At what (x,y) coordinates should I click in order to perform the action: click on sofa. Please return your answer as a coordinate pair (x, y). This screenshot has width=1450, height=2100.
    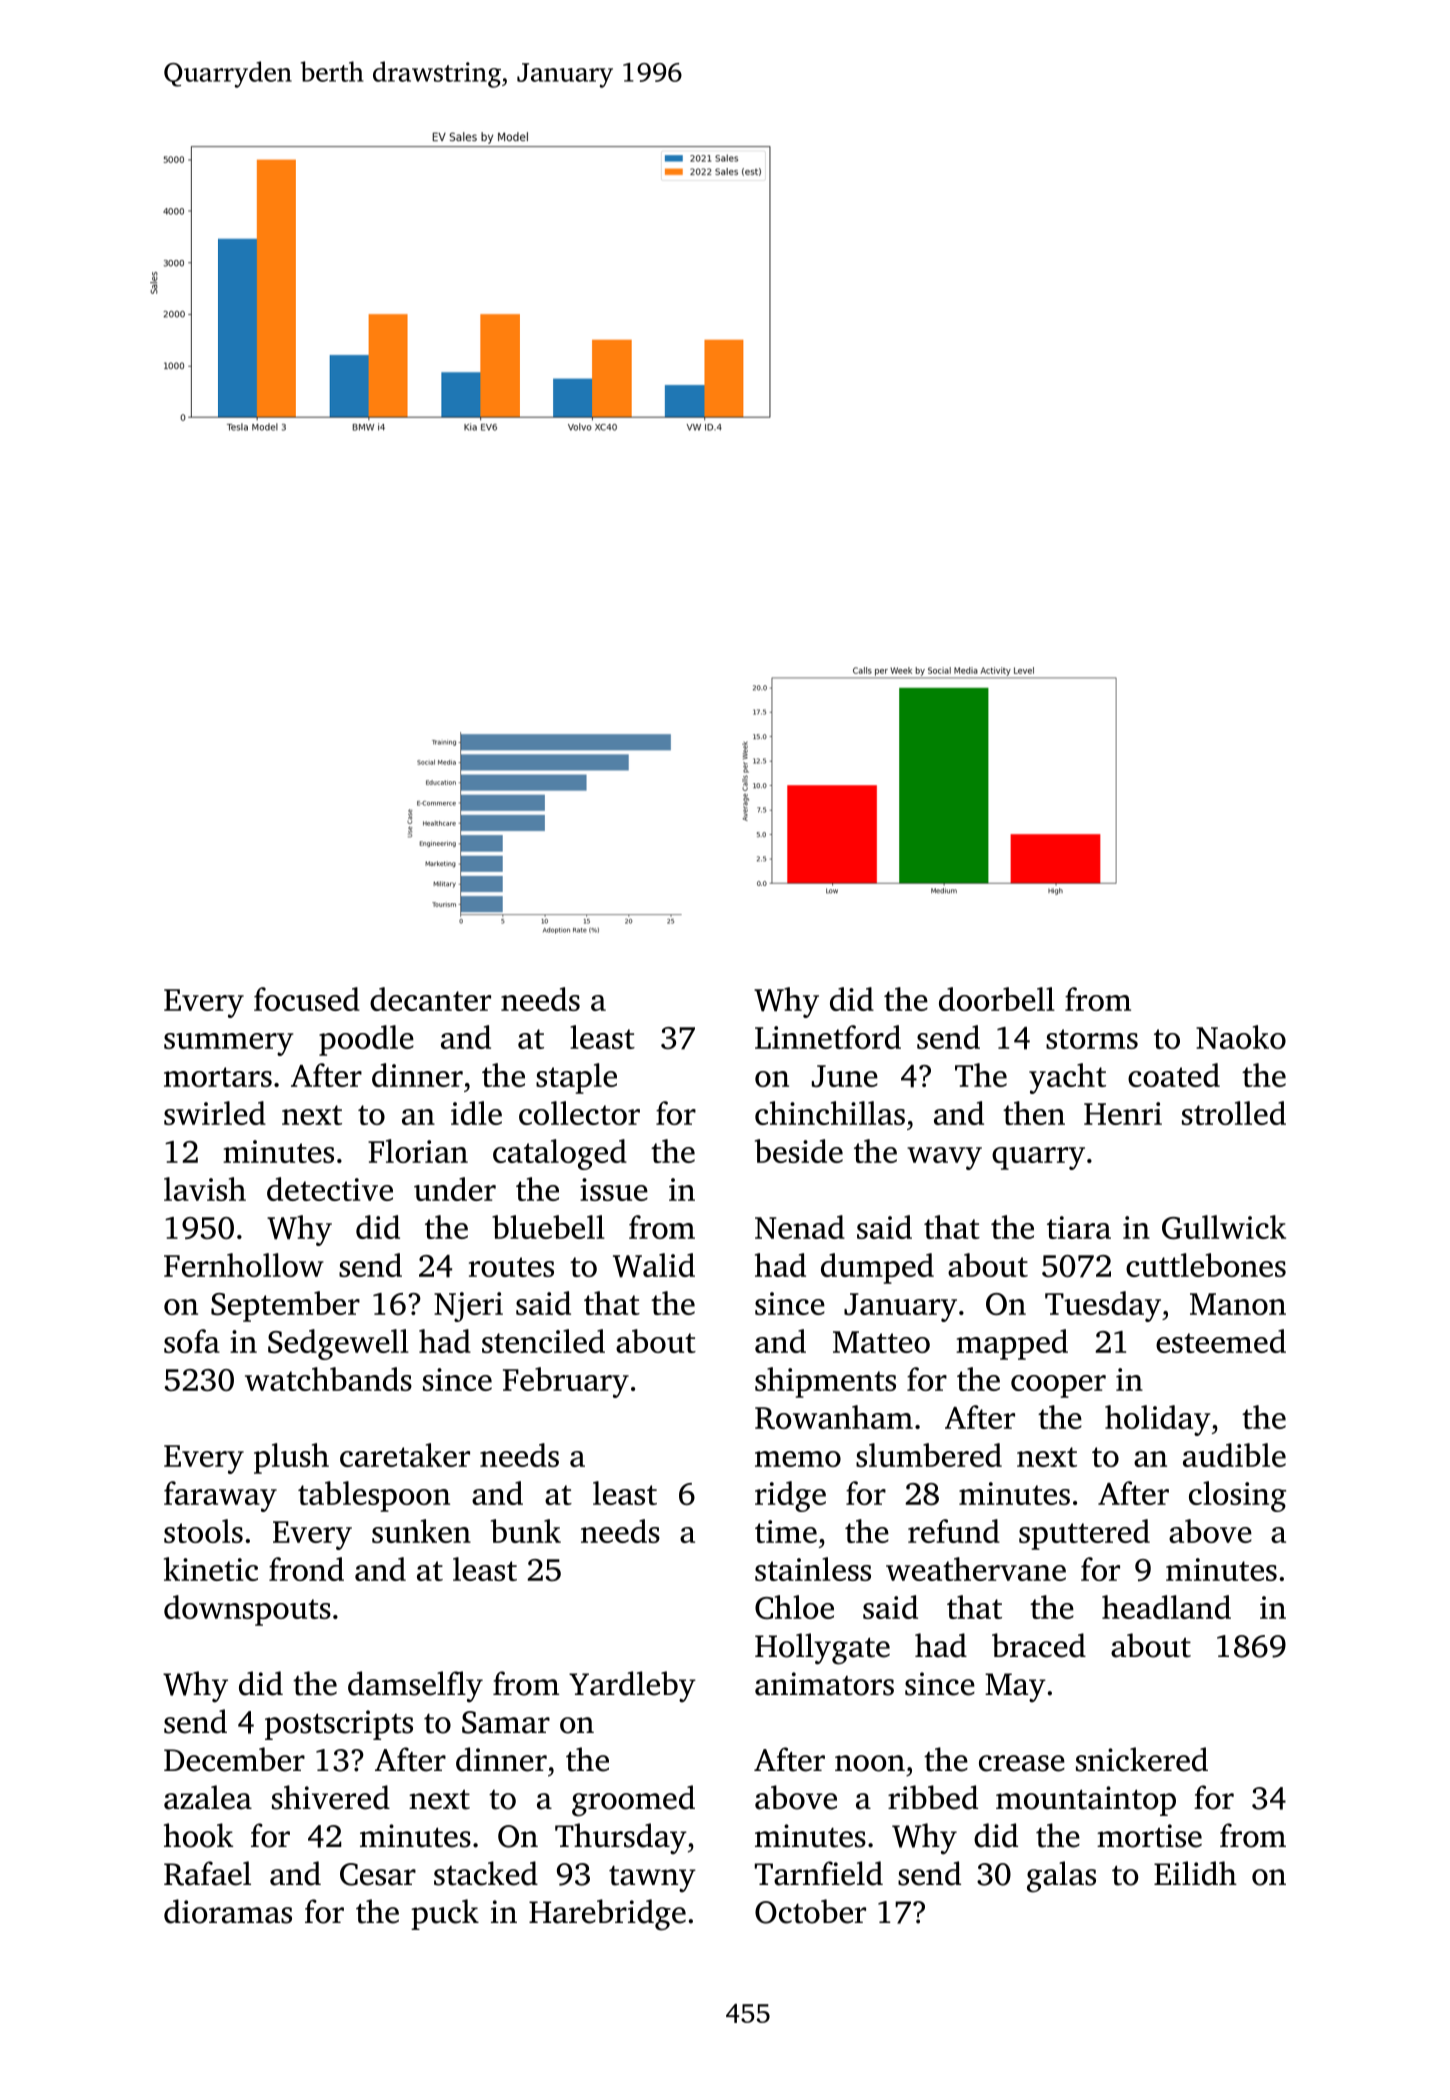
    Looking at the image, I should click on (192, 1341).
